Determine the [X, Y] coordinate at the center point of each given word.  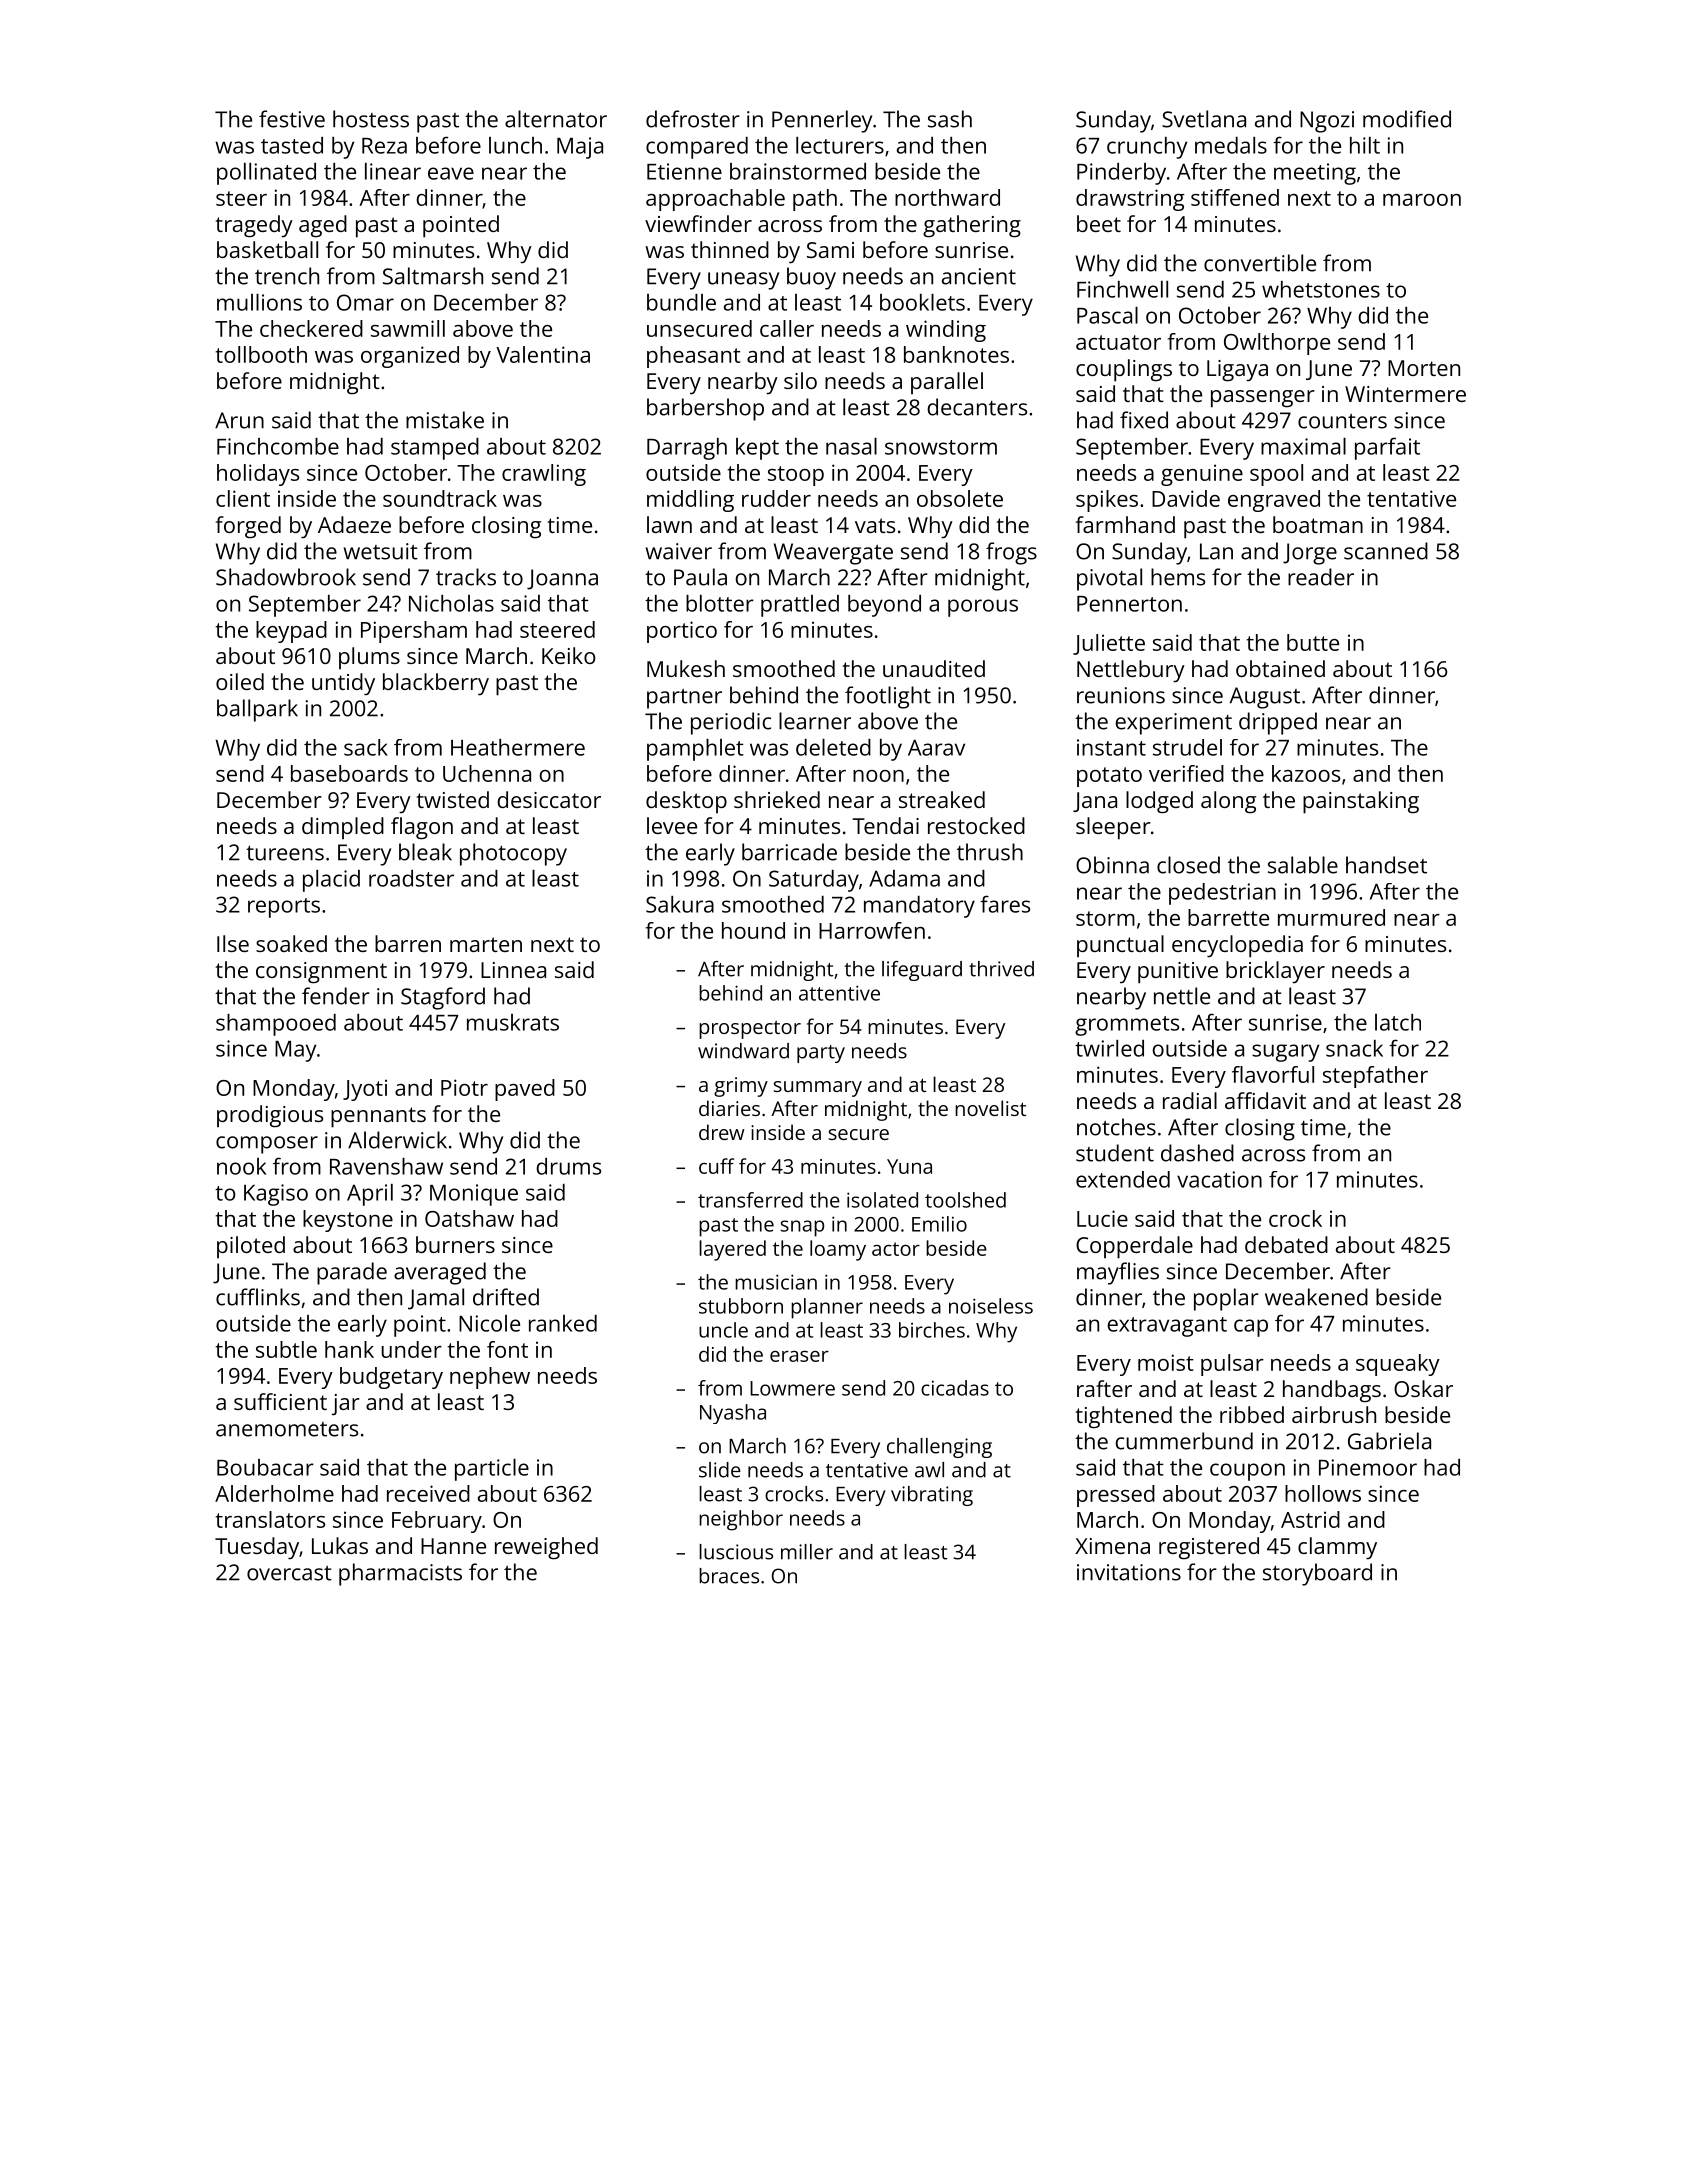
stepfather [1375, 1077]
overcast [289, 1573]
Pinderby [1121, 174]
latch [1398, 1022]
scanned [1386, 551]
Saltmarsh [433, 276]
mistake [445, 420]
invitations [1129, 1572]
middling [690, 501]
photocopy [513, 854]
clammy [1337, 1548]
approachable [715, 200]
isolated [882, 1200]
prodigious [270, 1116]
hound [753, 930]
